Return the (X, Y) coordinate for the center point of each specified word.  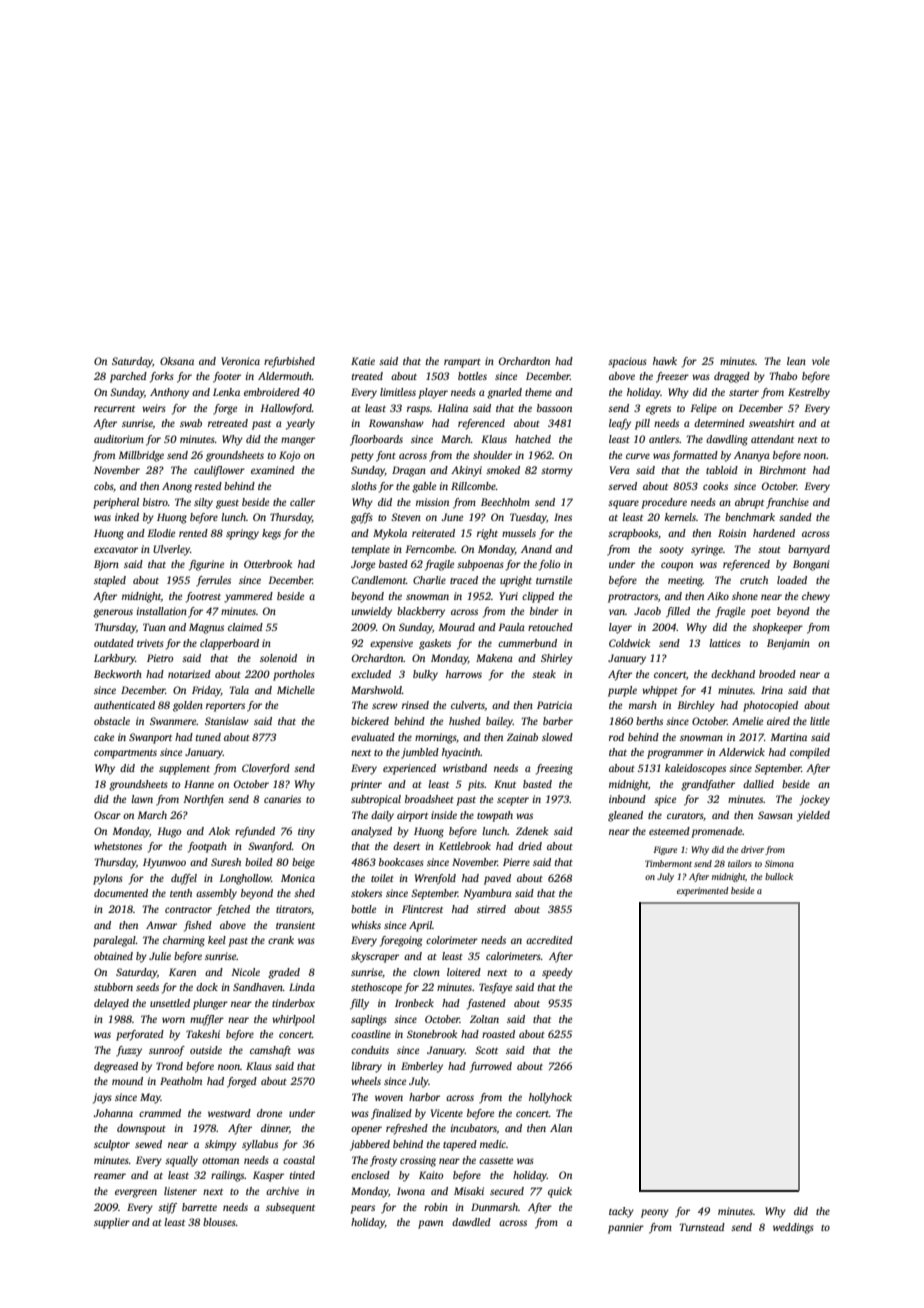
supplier (112, 1223)
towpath (495, 816)
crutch (754, 580)
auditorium (119, 439)
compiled (810, 753)
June (452, 517)
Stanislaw (227, 721)
